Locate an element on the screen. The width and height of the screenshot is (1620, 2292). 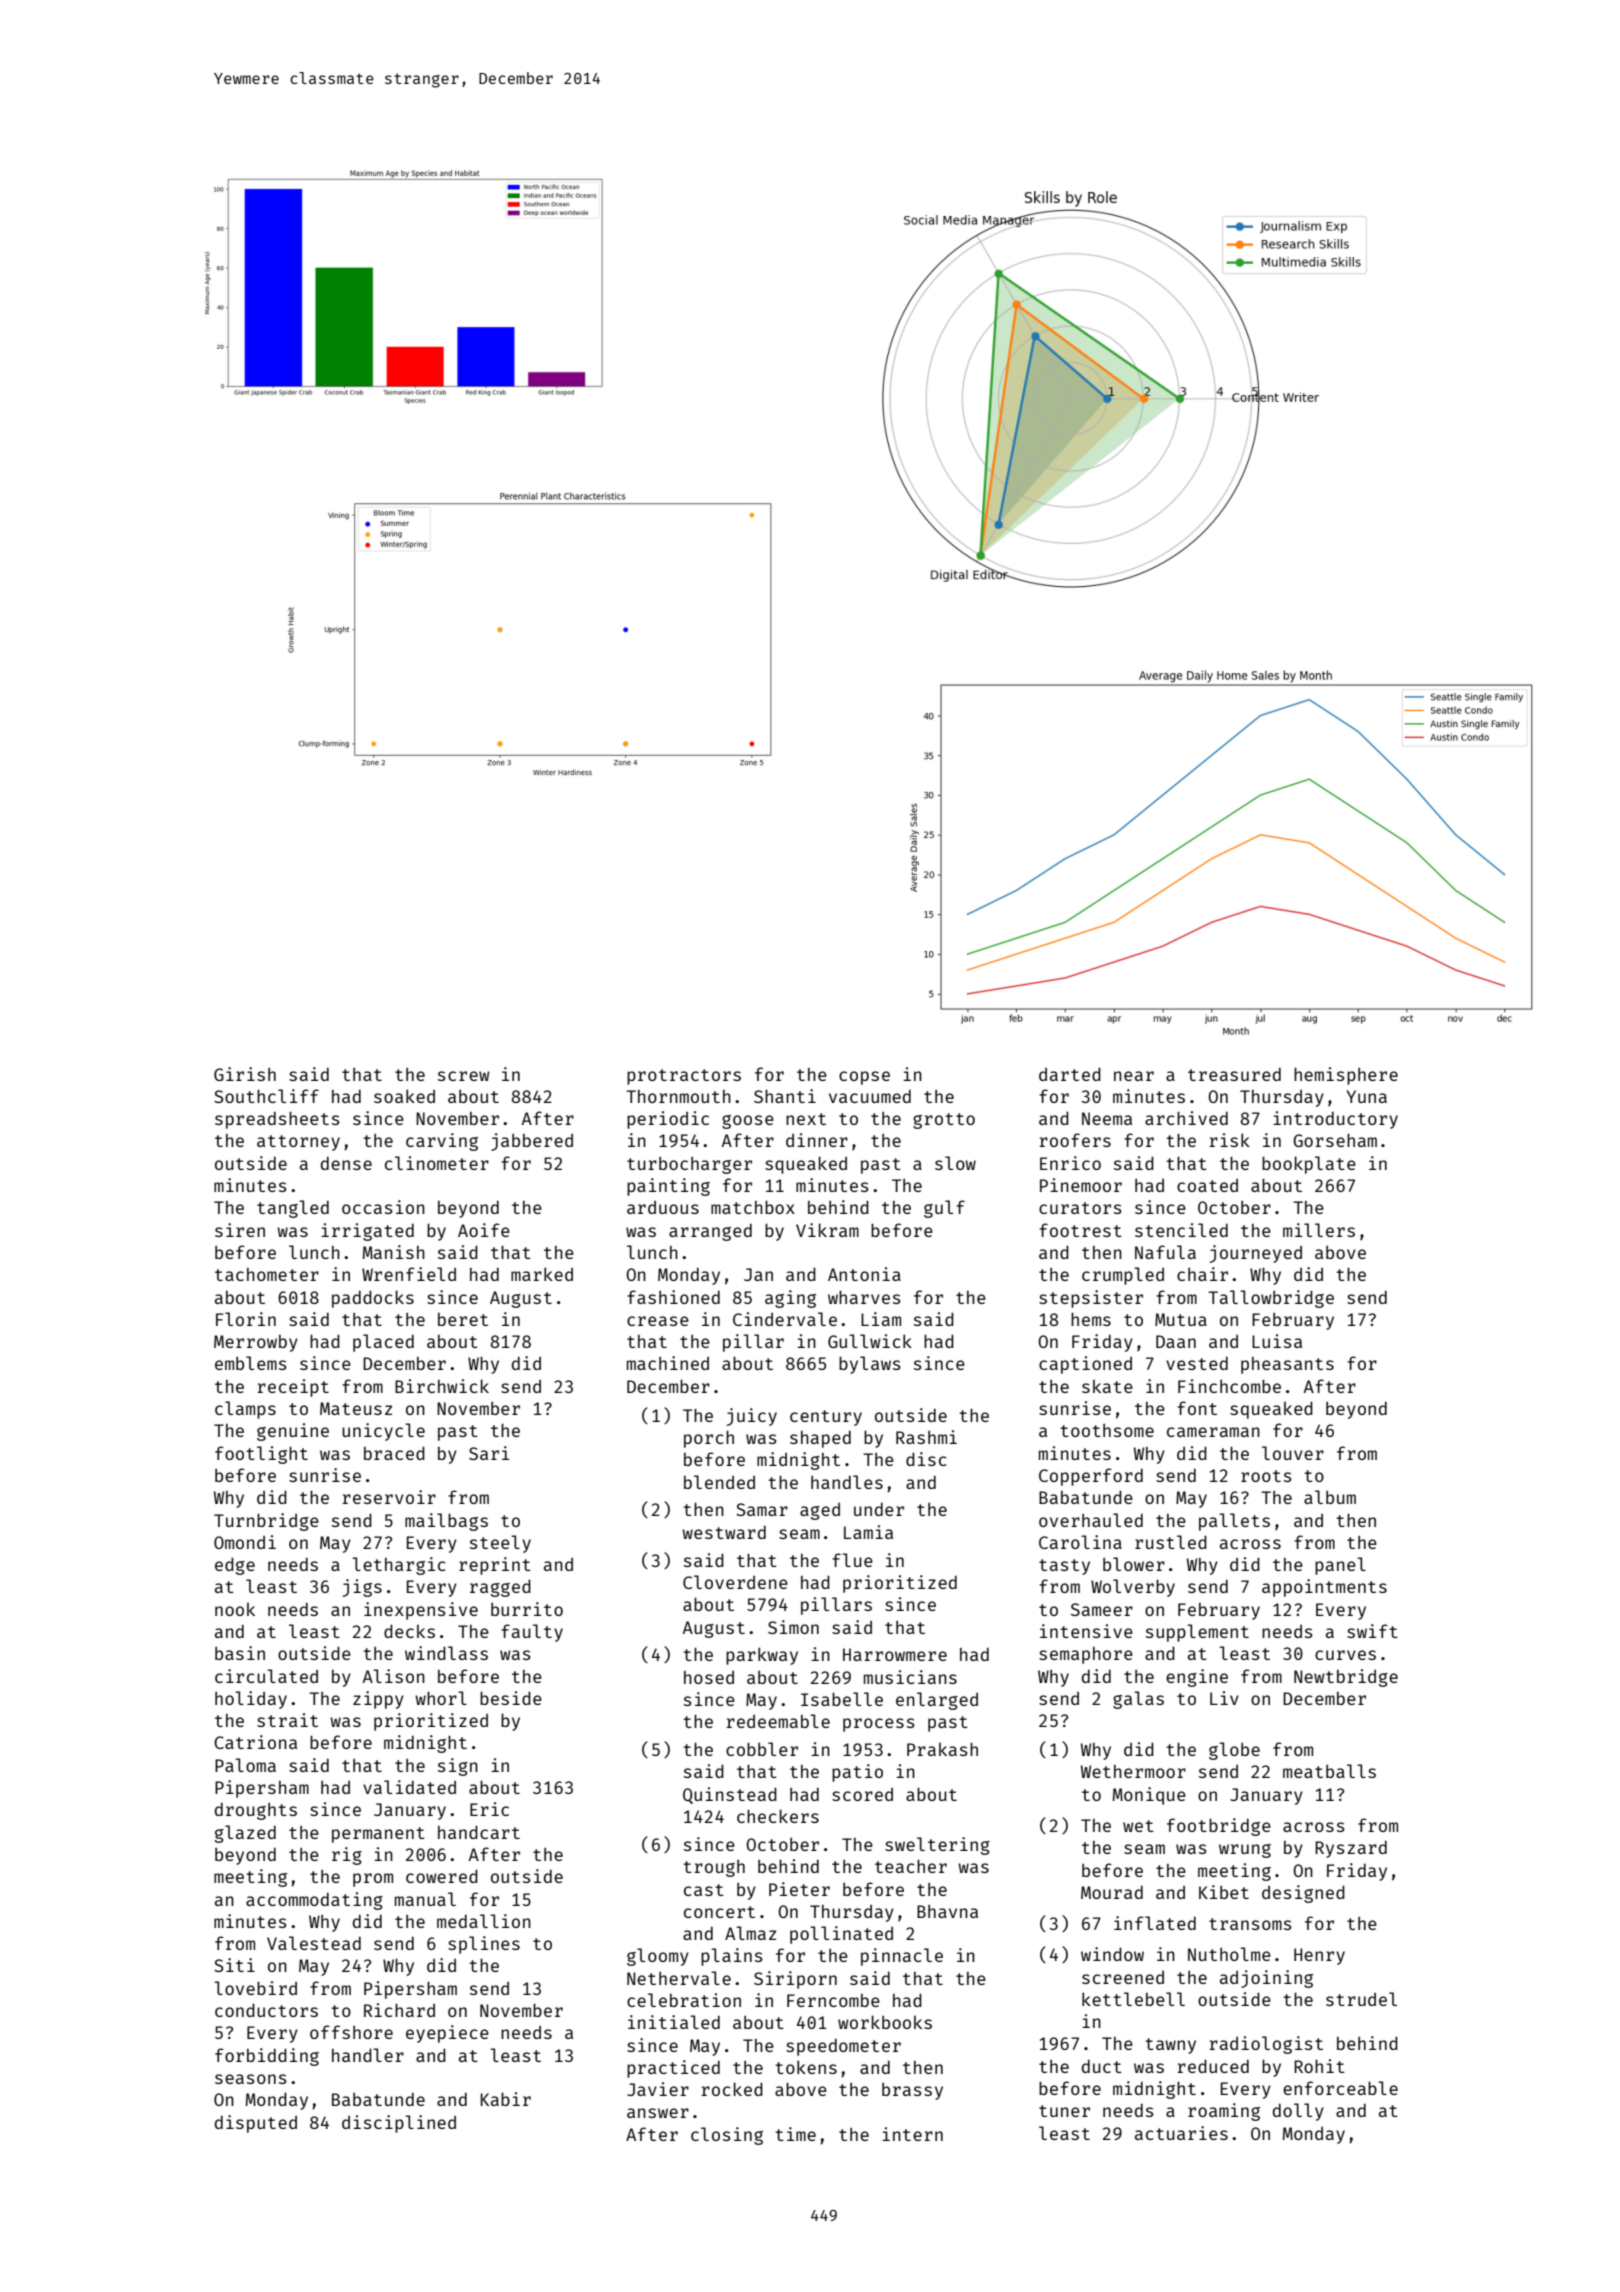
Valestead is located at coordinates (314, 1943).
